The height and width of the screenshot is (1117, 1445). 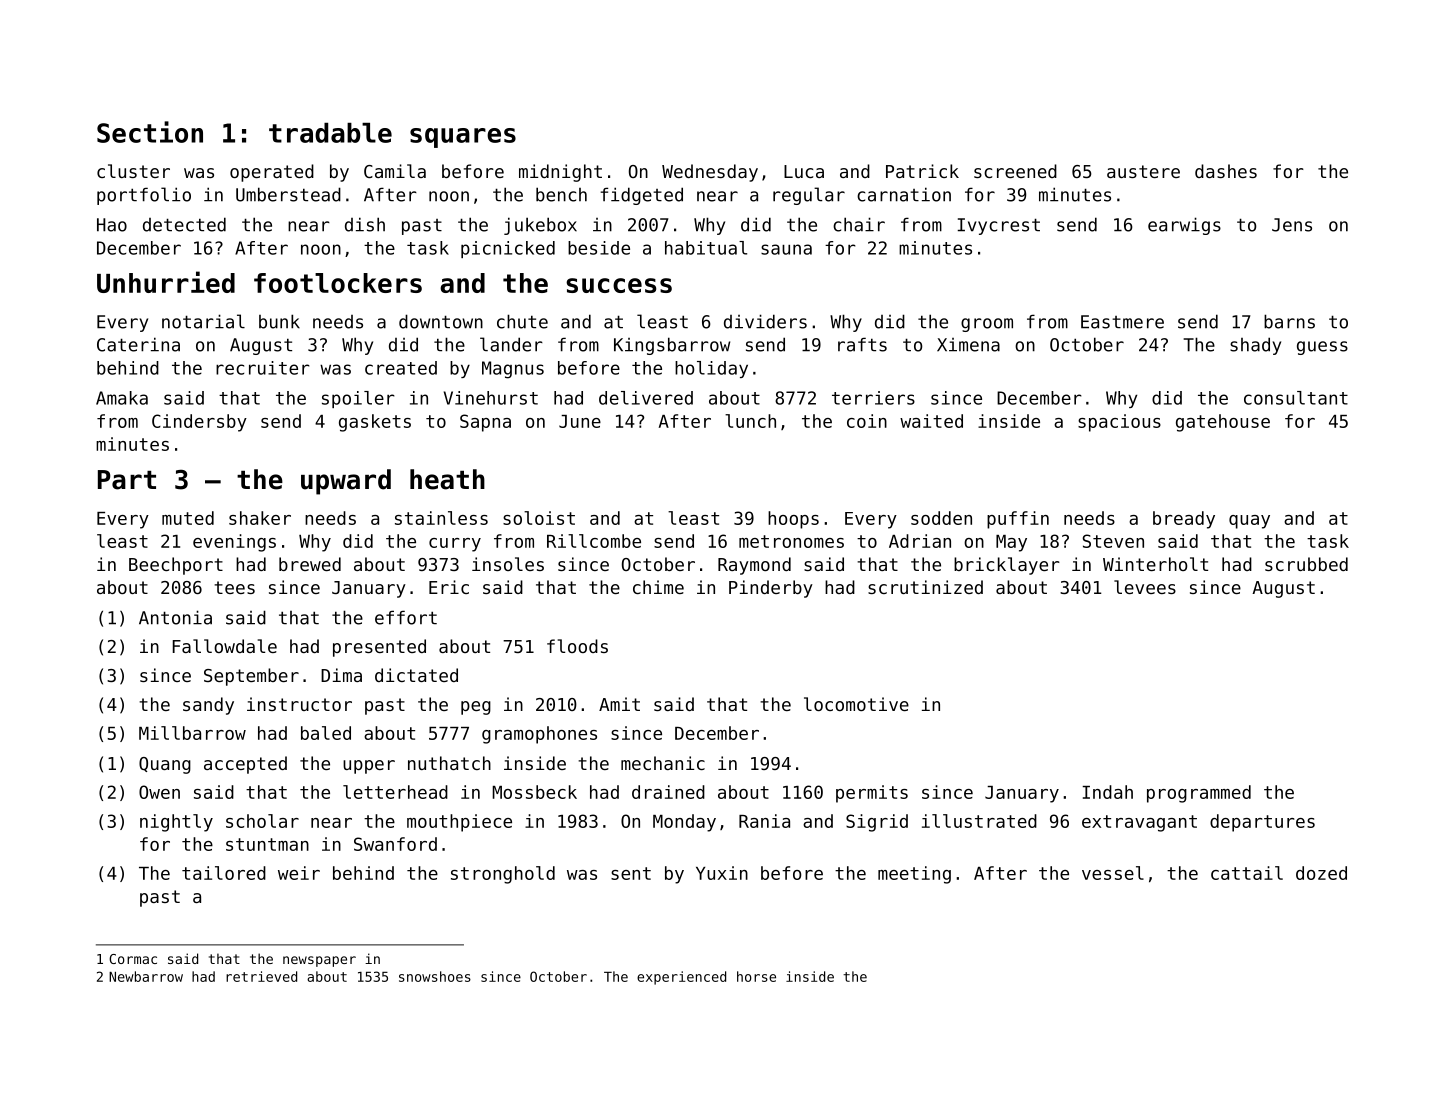 What do you see at coordinates (463, 138) in the screenshot?
I see `squares` at bounding box center [463, 138].
